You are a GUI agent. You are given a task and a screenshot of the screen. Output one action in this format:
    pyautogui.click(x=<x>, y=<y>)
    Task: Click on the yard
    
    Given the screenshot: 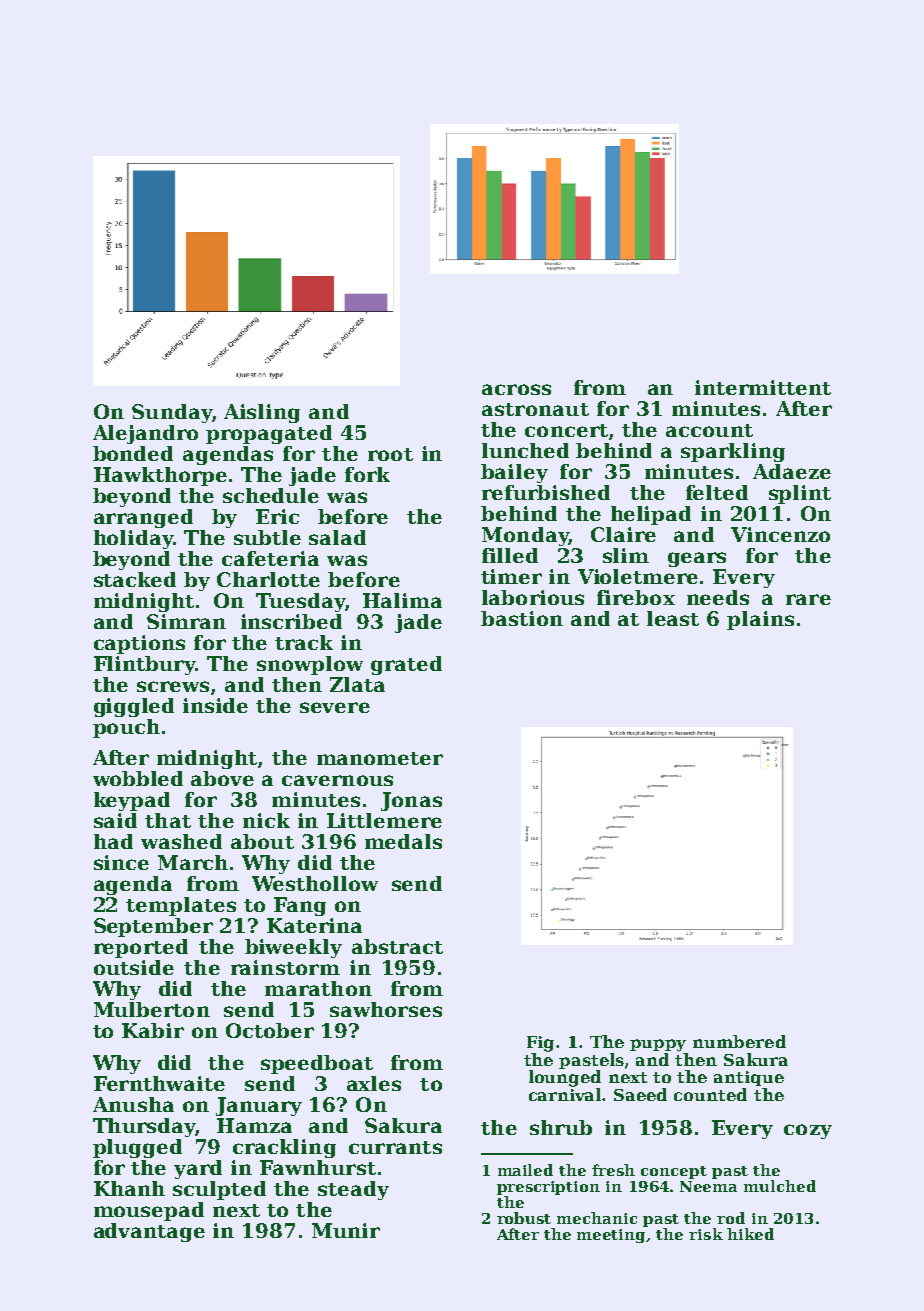 What is the action you would take?
    pyautogui.click(x=198, y=1169)
